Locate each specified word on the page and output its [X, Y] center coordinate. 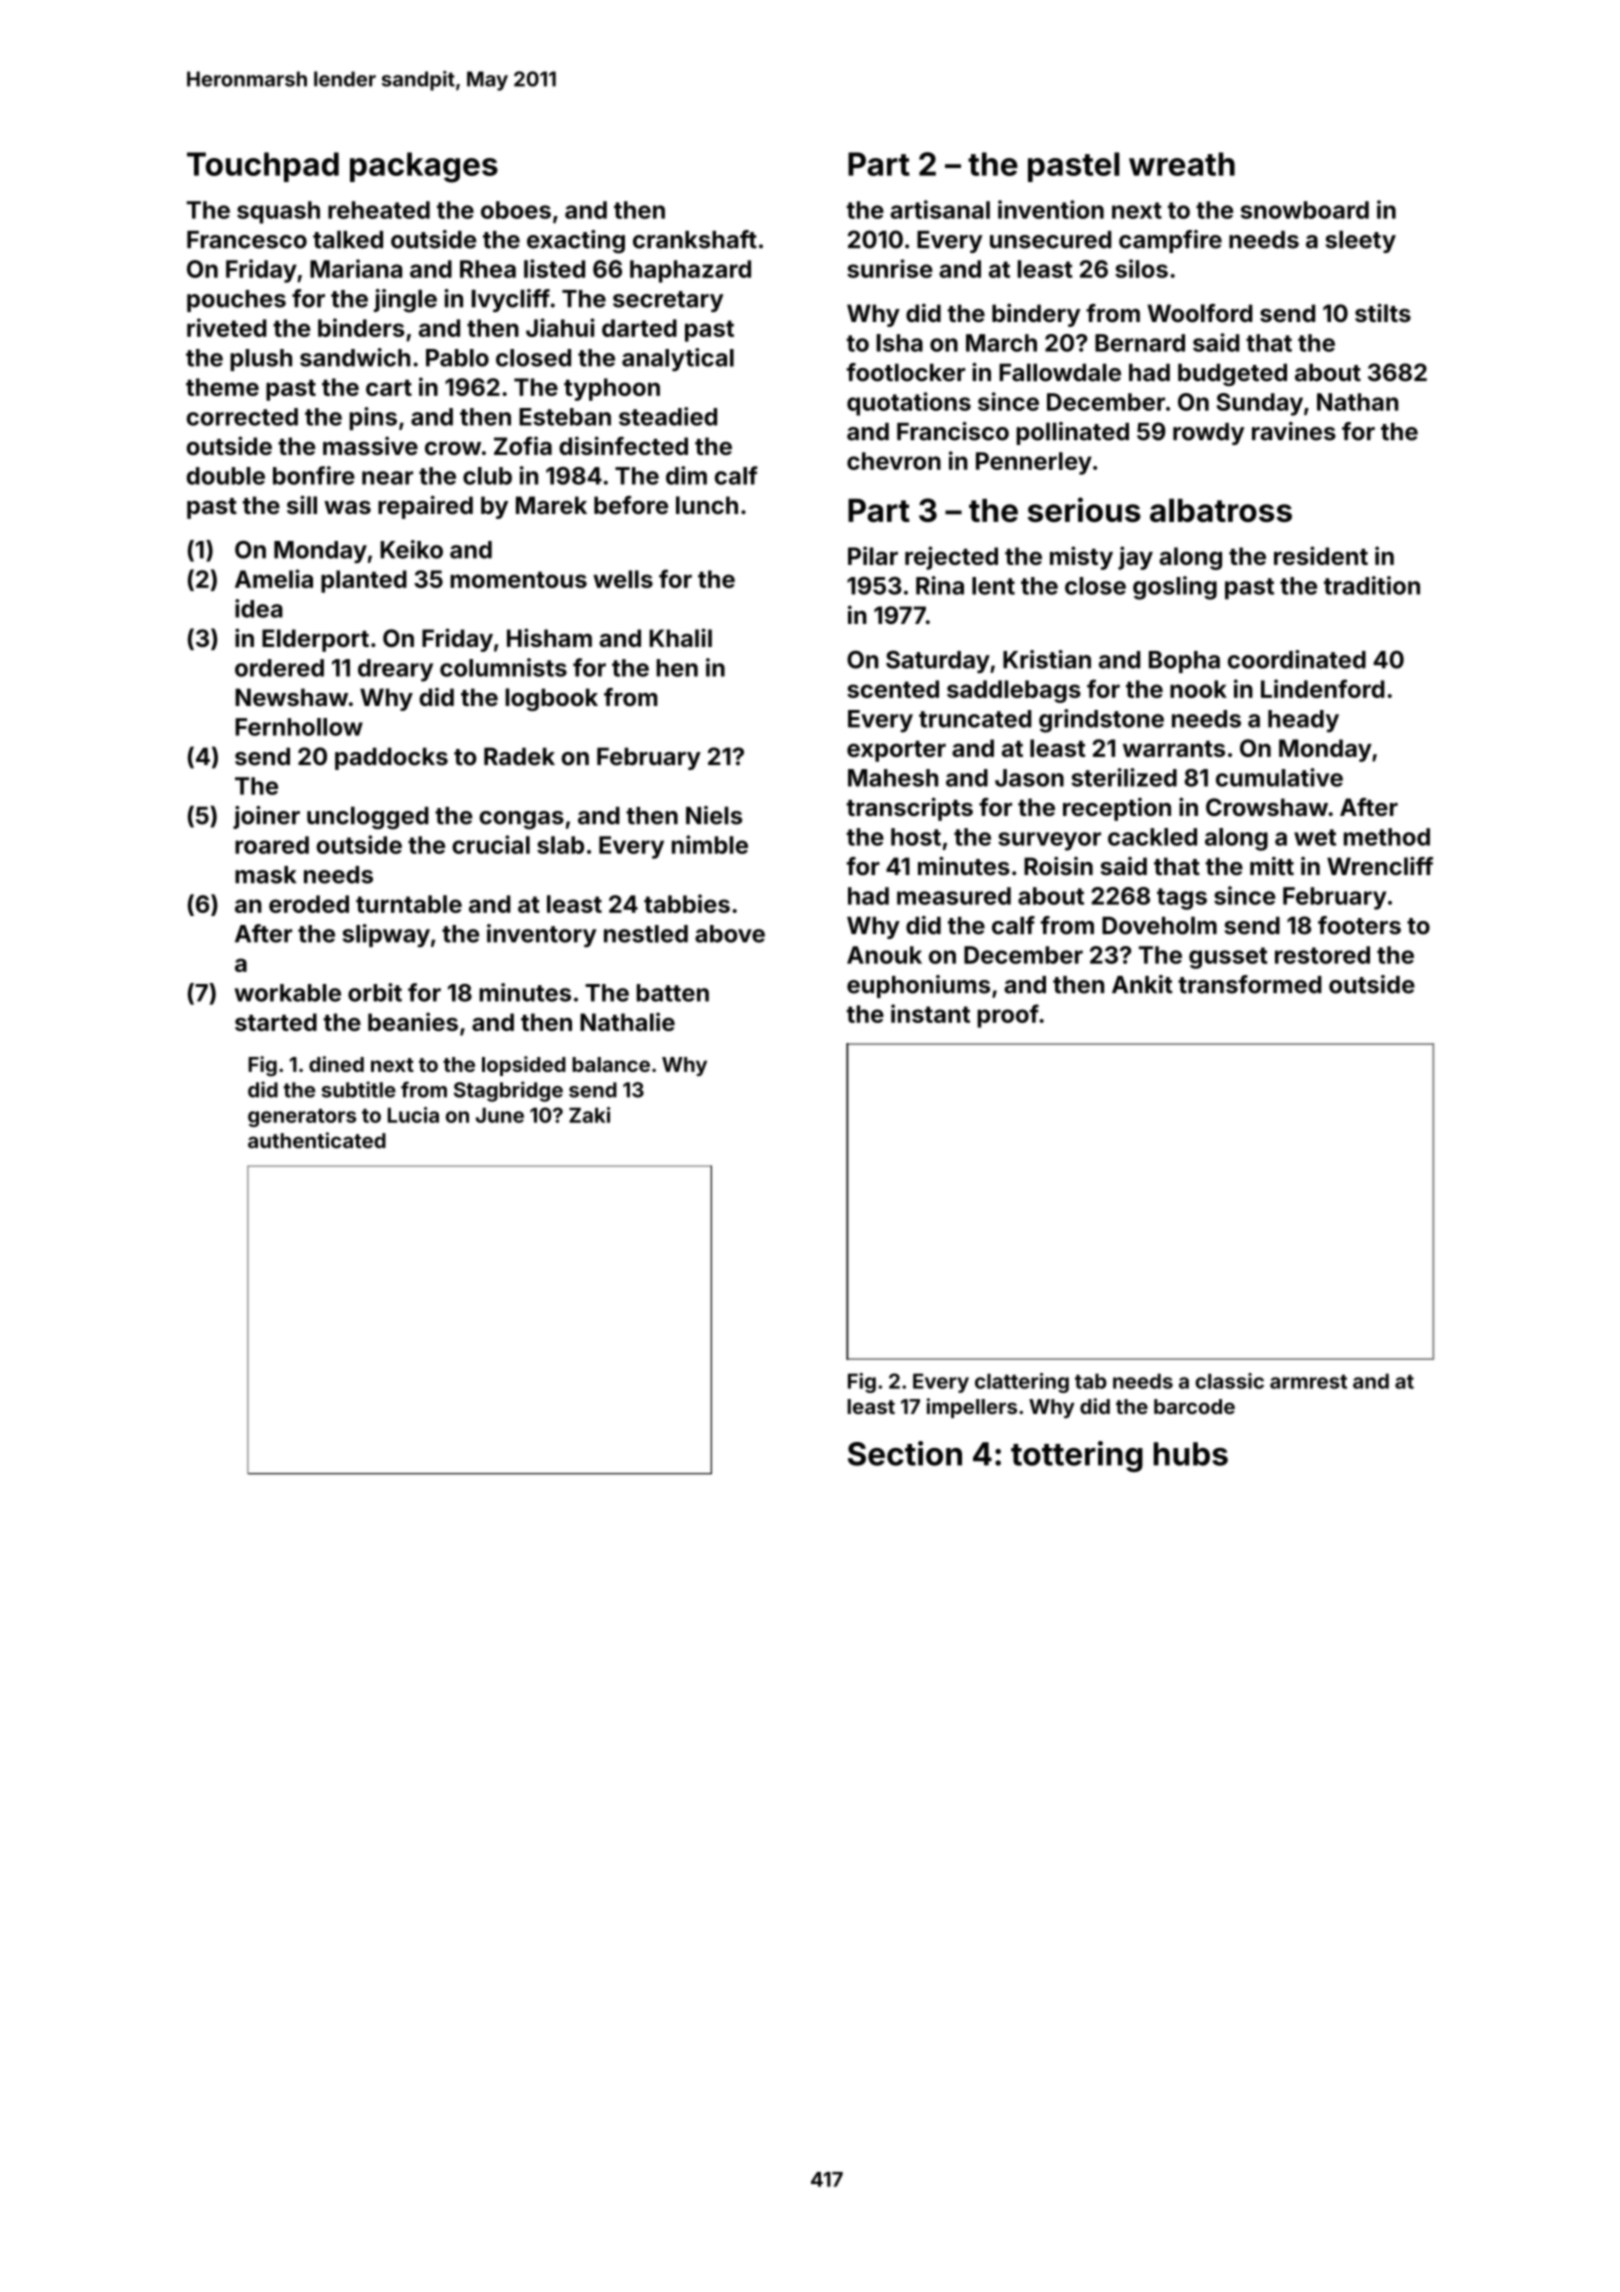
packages [424, 167]
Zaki [589, 1115]
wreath [1182, 164]
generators [302, 1118]
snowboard [1304, 210]
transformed [1250, 984]
